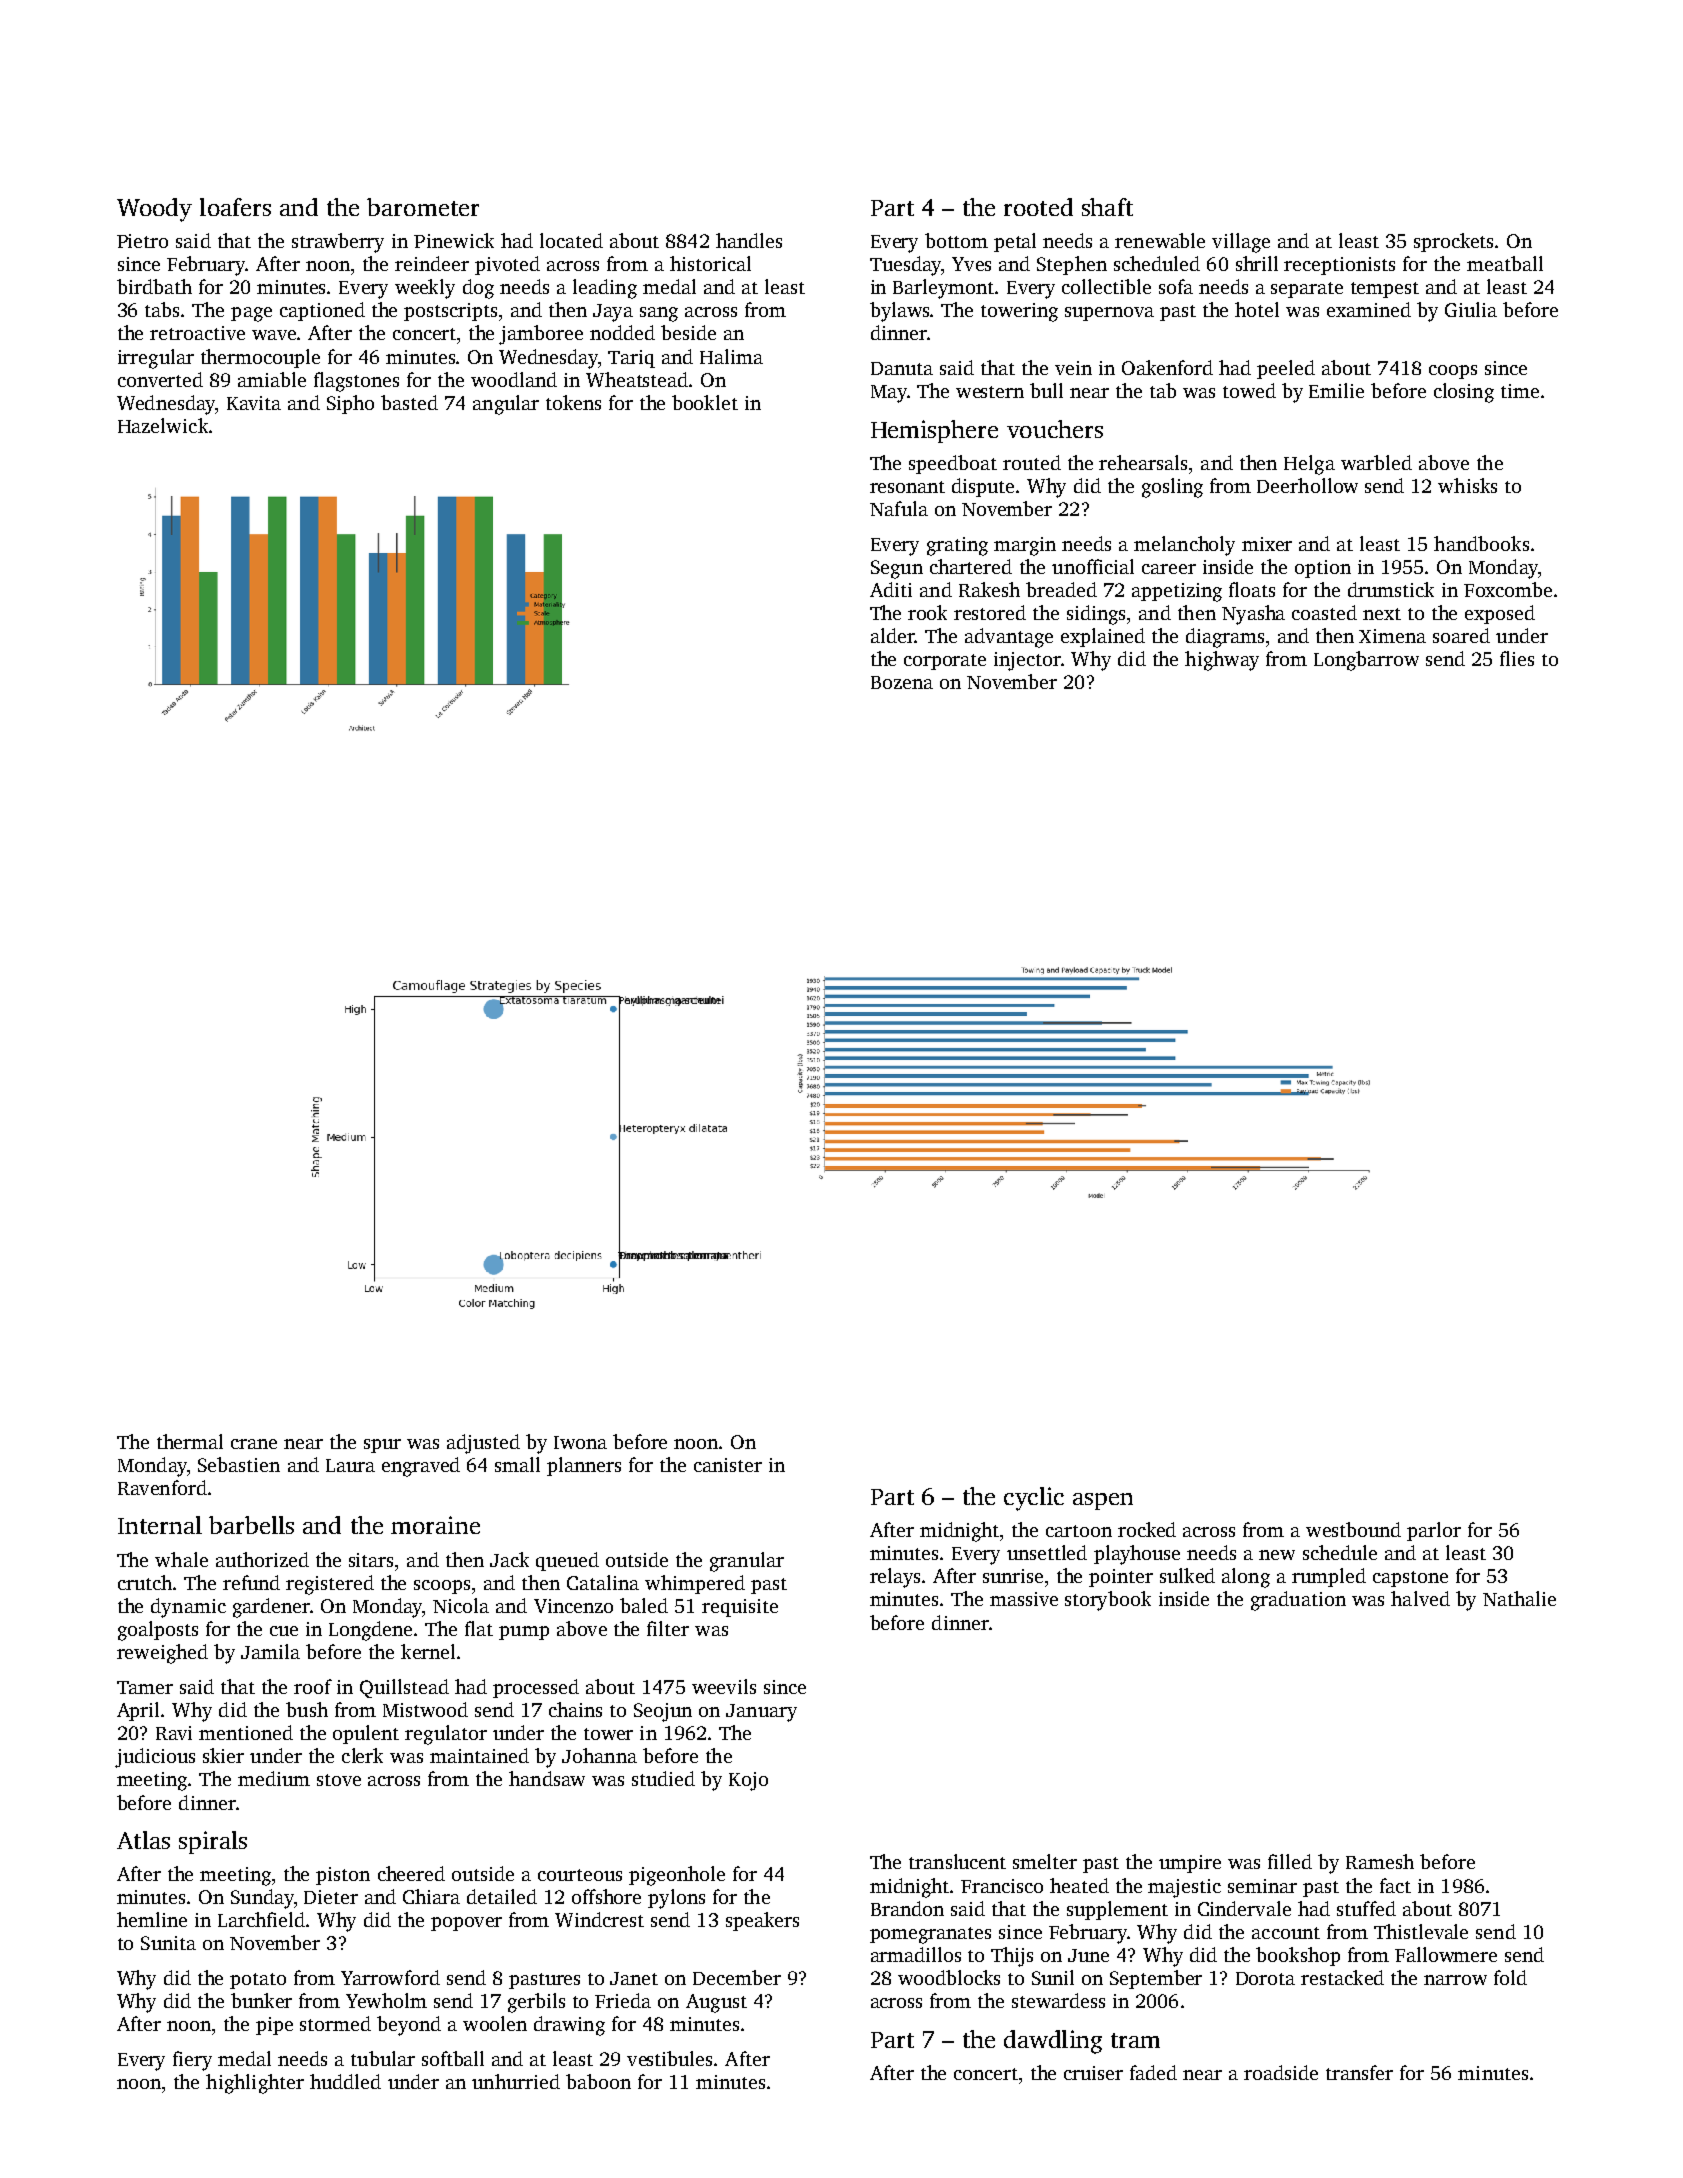 The height and width of the document is (2178, 1683). I want to click on canister, so click(728, 1465).
